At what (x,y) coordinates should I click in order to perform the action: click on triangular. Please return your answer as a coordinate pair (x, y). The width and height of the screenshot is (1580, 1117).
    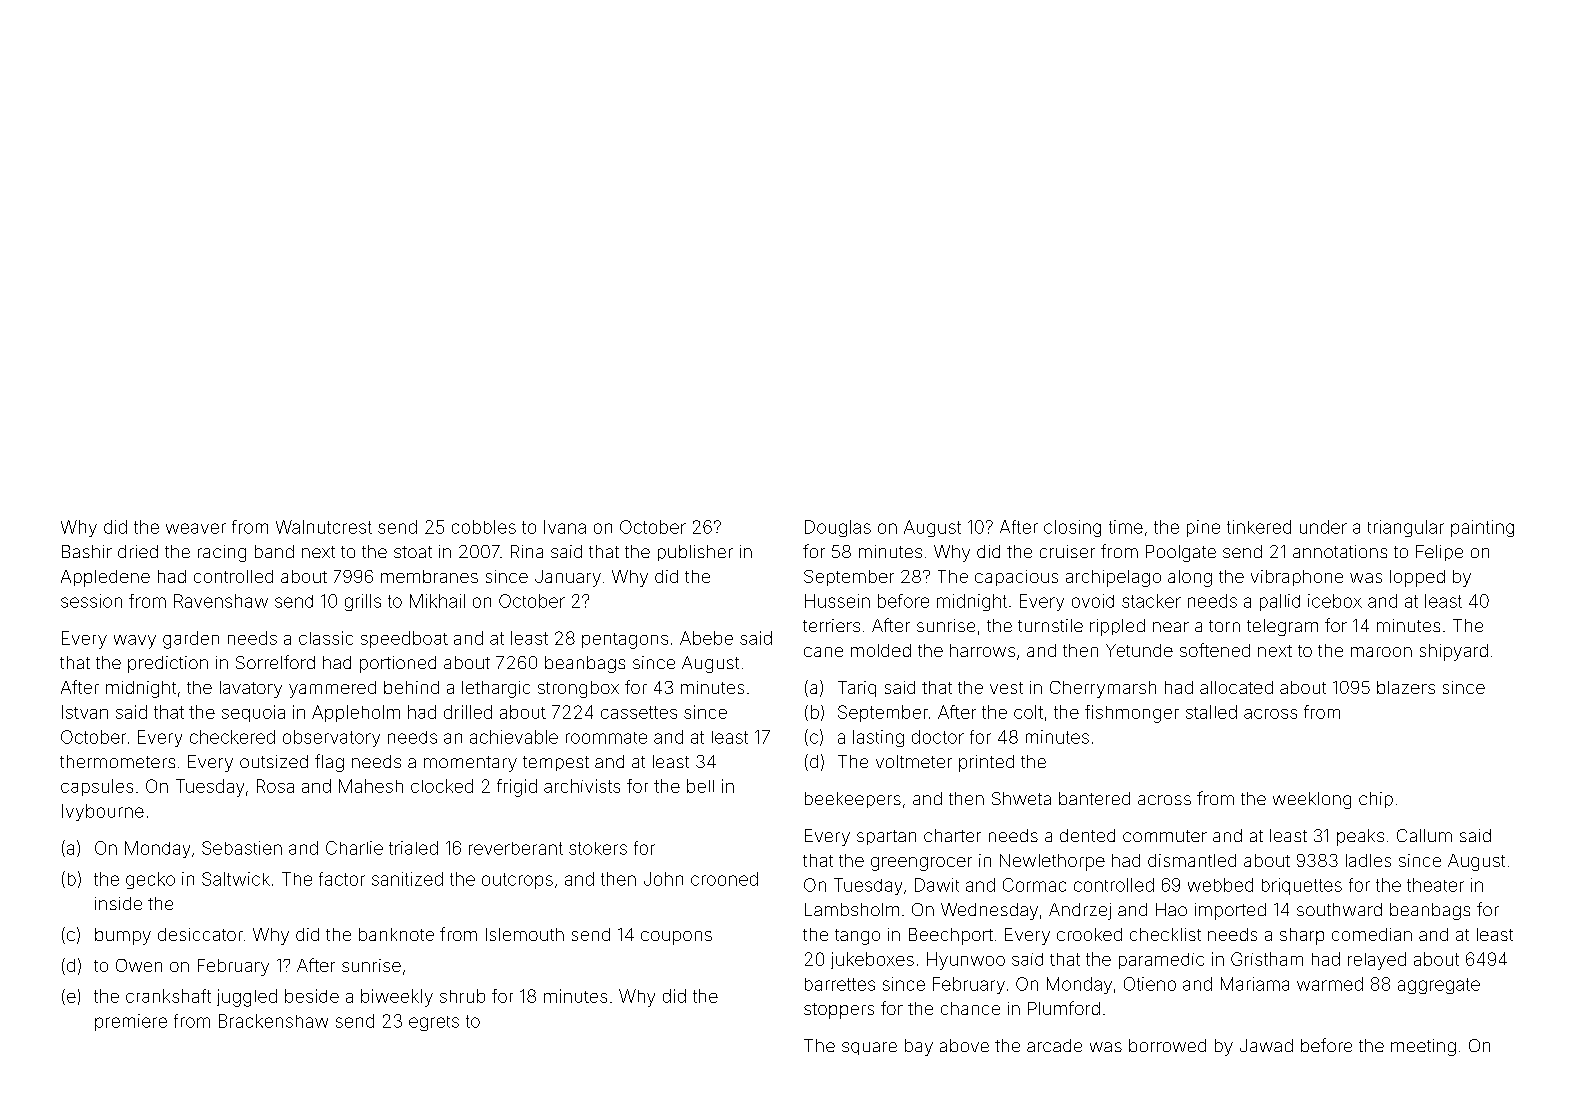
    Looking at the image, I should click on (1406, 528).
